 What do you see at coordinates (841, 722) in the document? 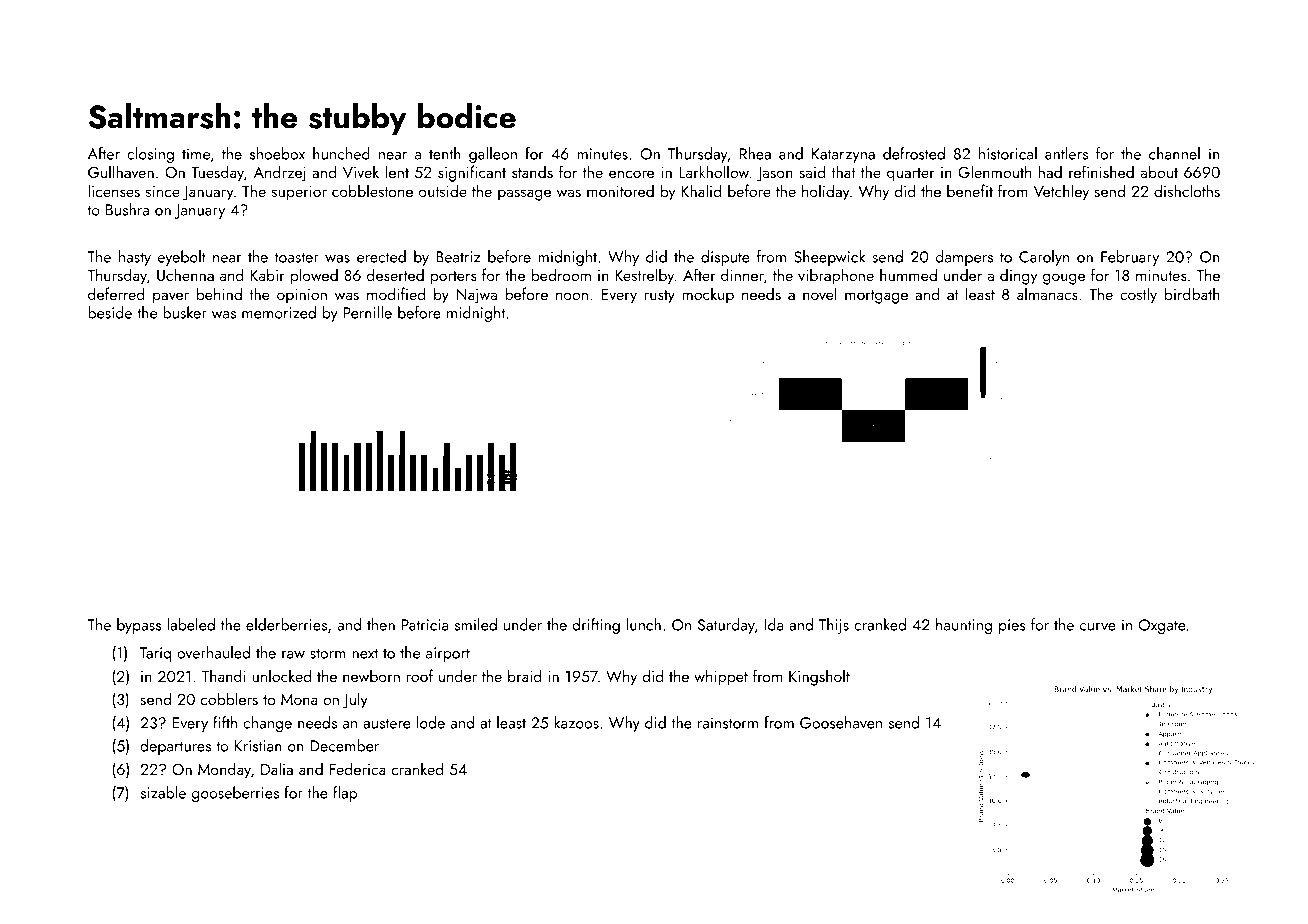
I see `Goosehaven` at bounding box center [841, 722].
